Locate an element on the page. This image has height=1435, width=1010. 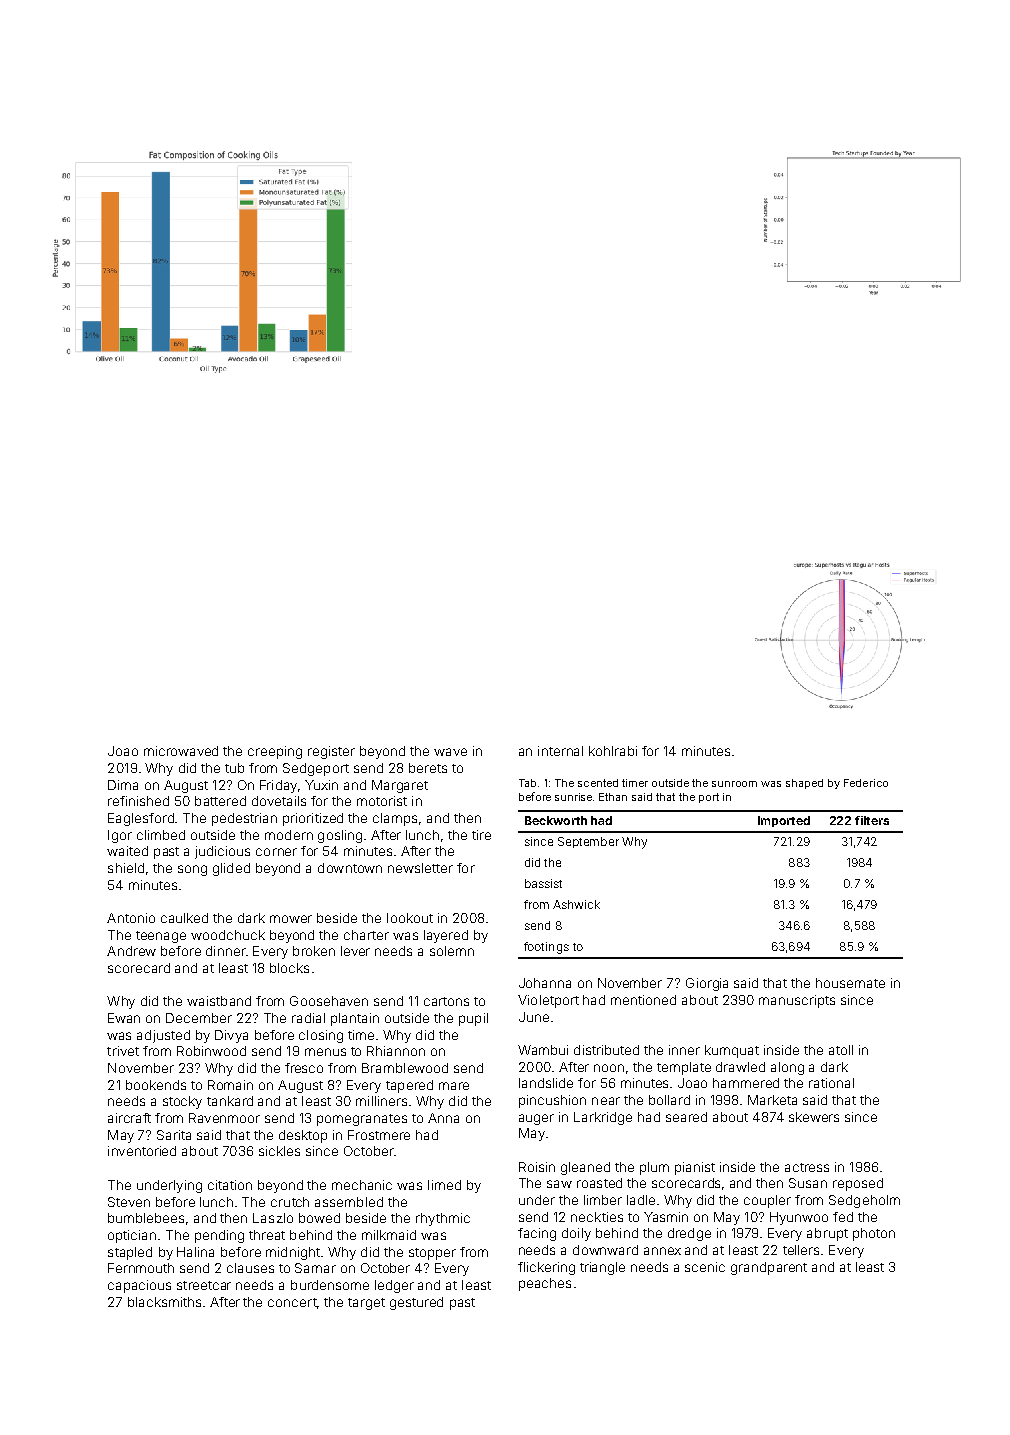
refinished is located at coordinates (138, 801).
